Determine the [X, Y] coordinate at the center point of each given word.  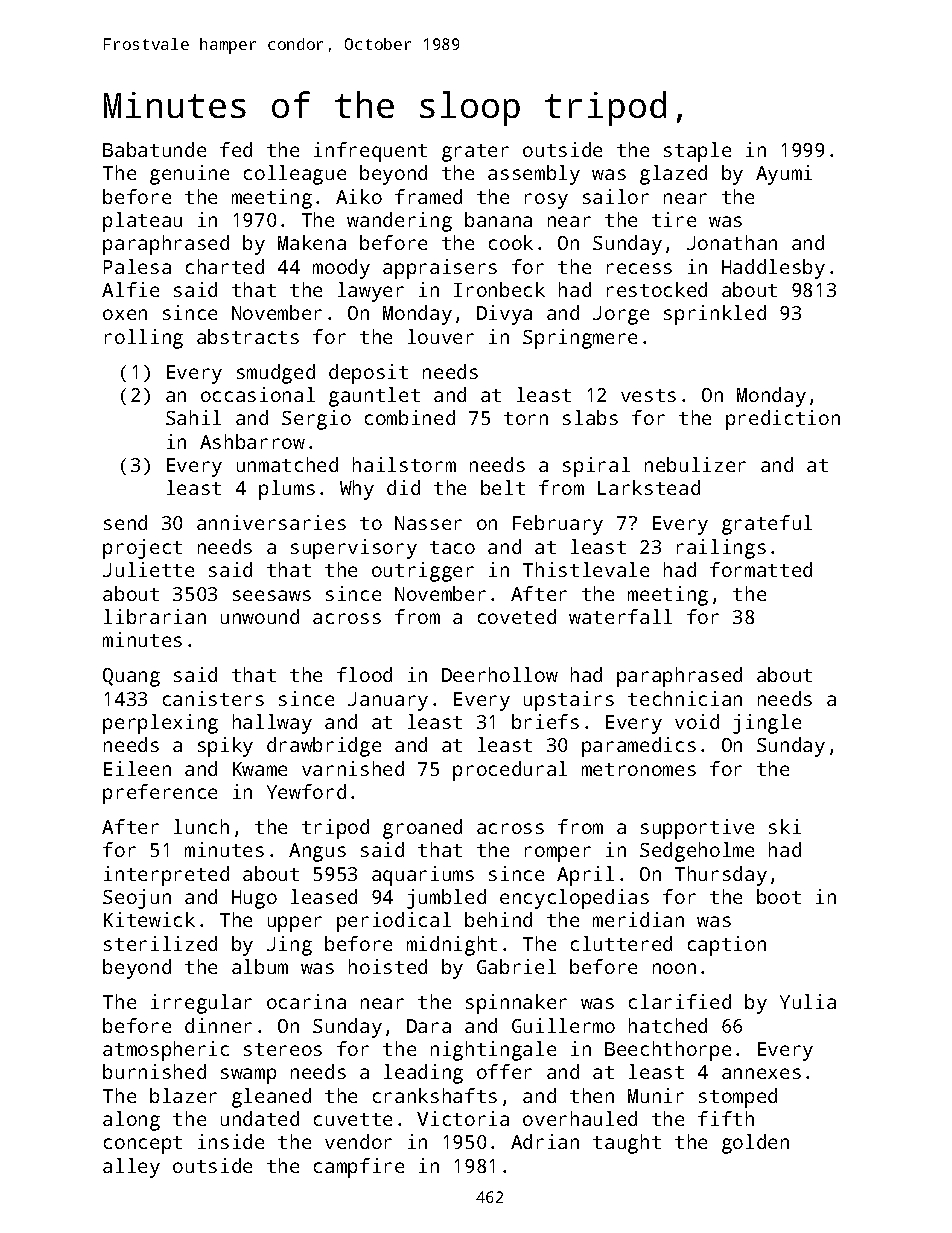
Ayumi [784, 175]
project [142, 549]
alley [131, 1168]
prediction [783, 420]
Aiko [359, 196]
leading [423, 1074]
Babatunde [154, 149]
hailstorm [404, 464]
